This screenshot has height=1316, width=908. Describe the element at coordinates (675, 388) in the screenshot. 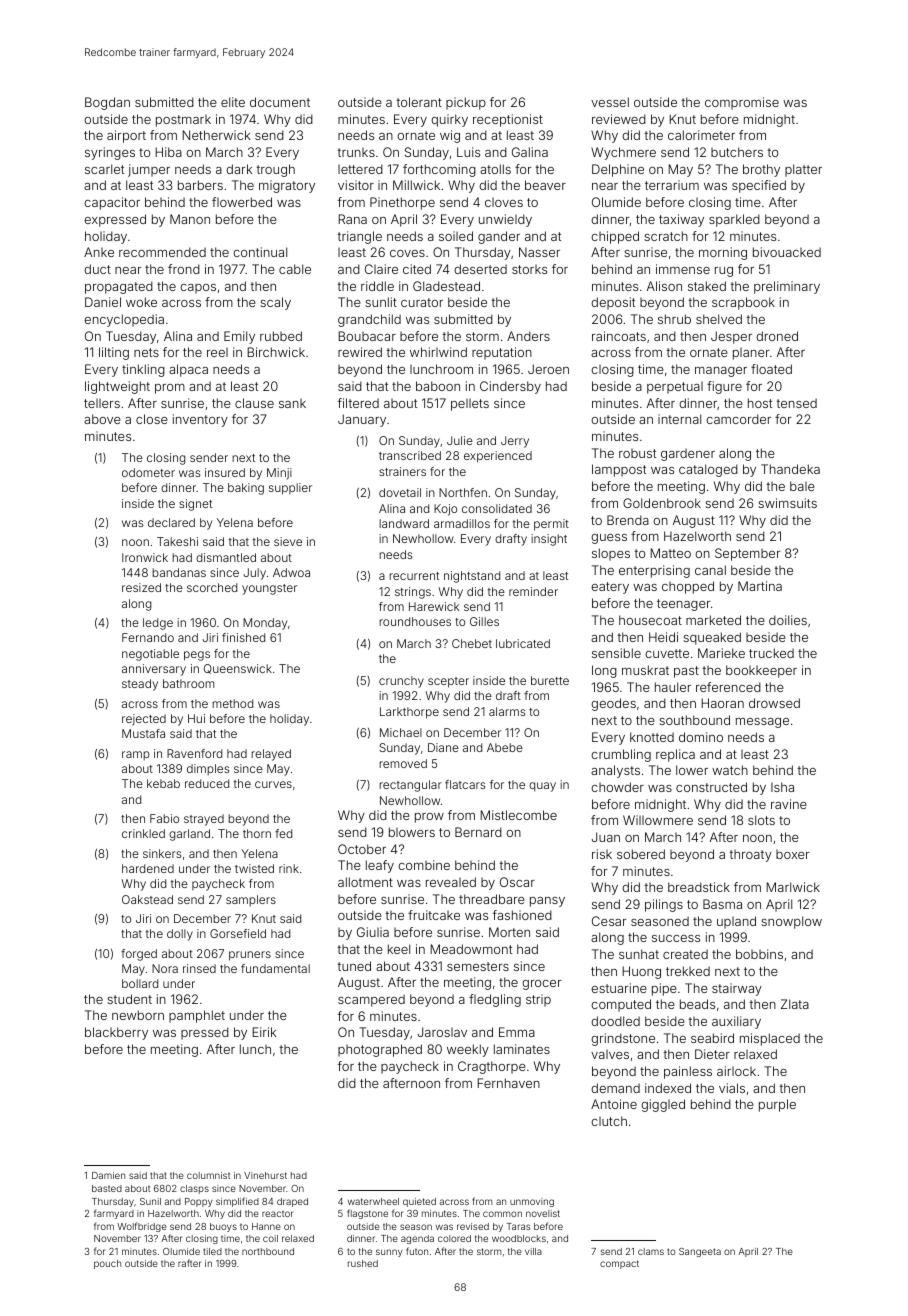

I see `perpetual` at that location.
